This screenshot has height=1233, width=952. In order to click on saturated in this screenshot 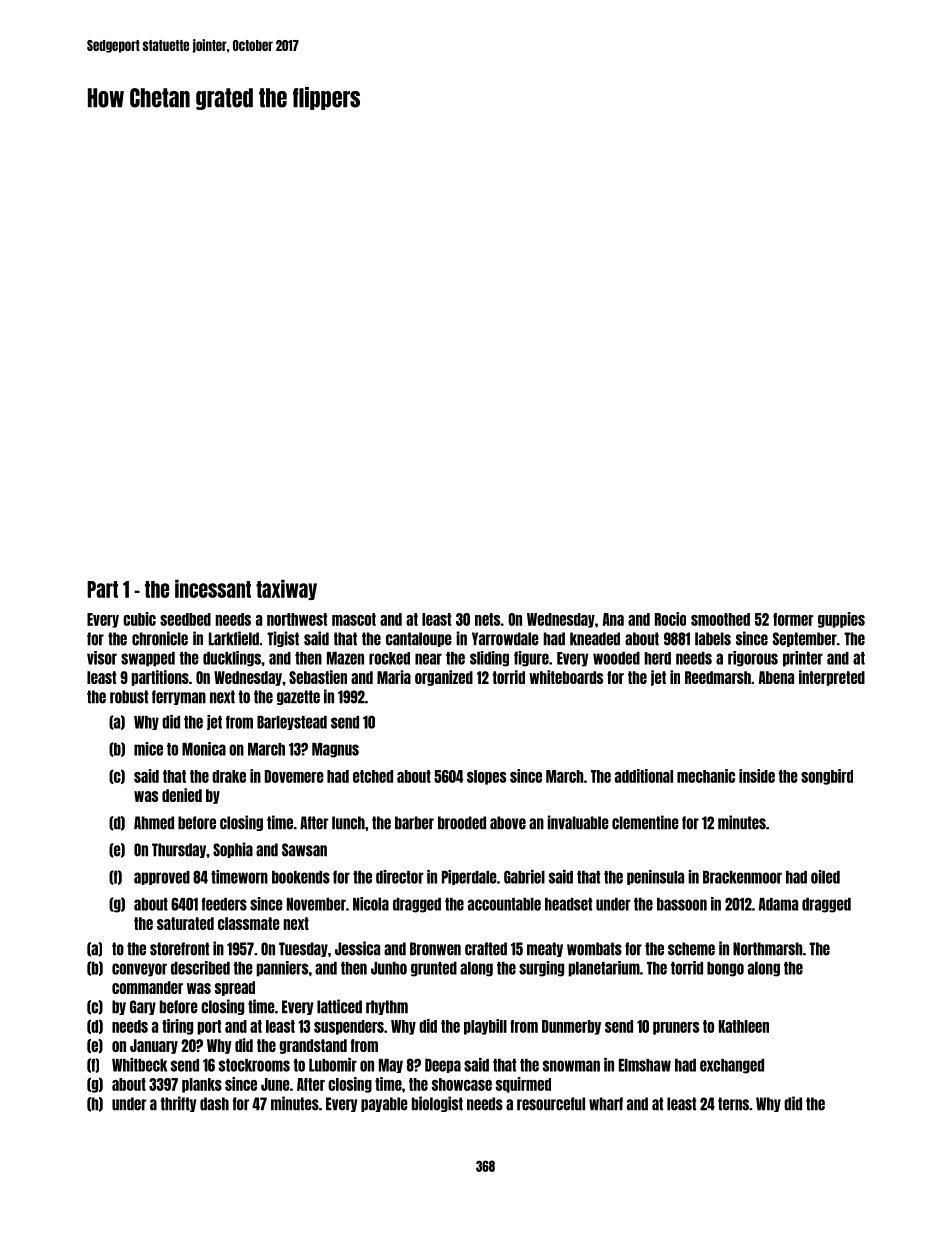, I will do `click(185, 923)`.
